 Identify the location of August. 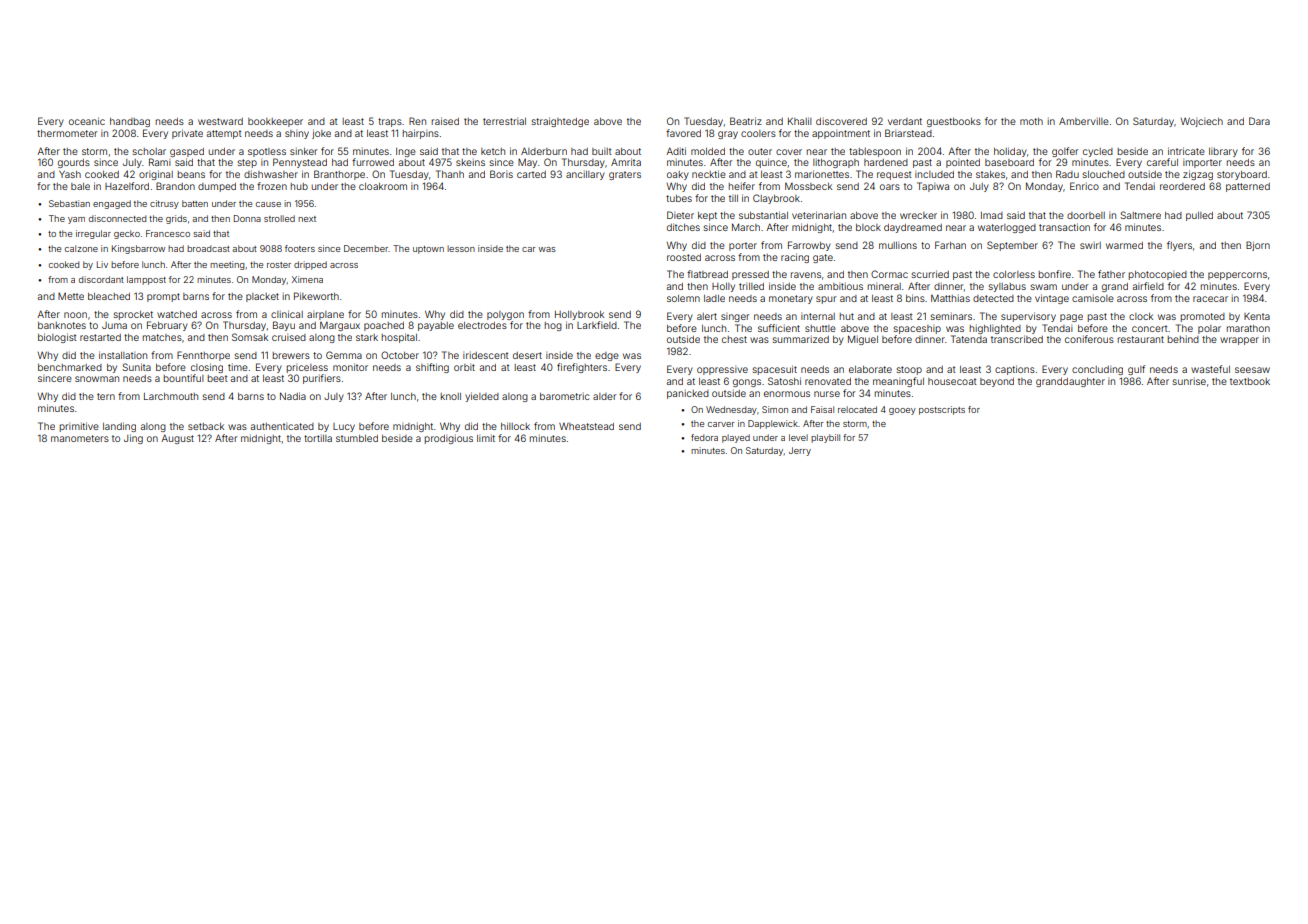
(177, 439).
